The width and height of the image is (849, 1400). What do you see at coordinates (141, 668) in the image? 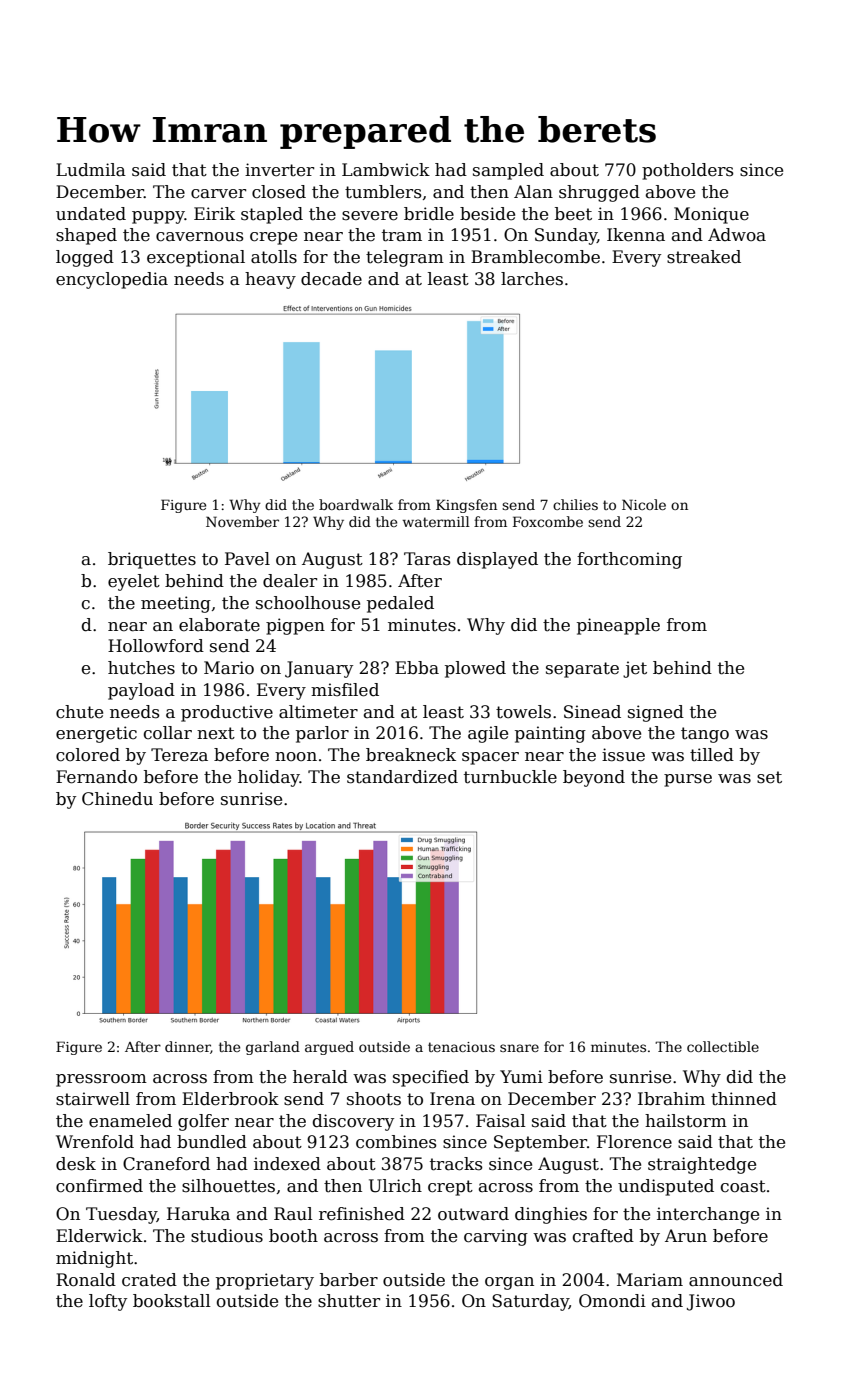
I see `hutches` at bounding box center [141, 668].
